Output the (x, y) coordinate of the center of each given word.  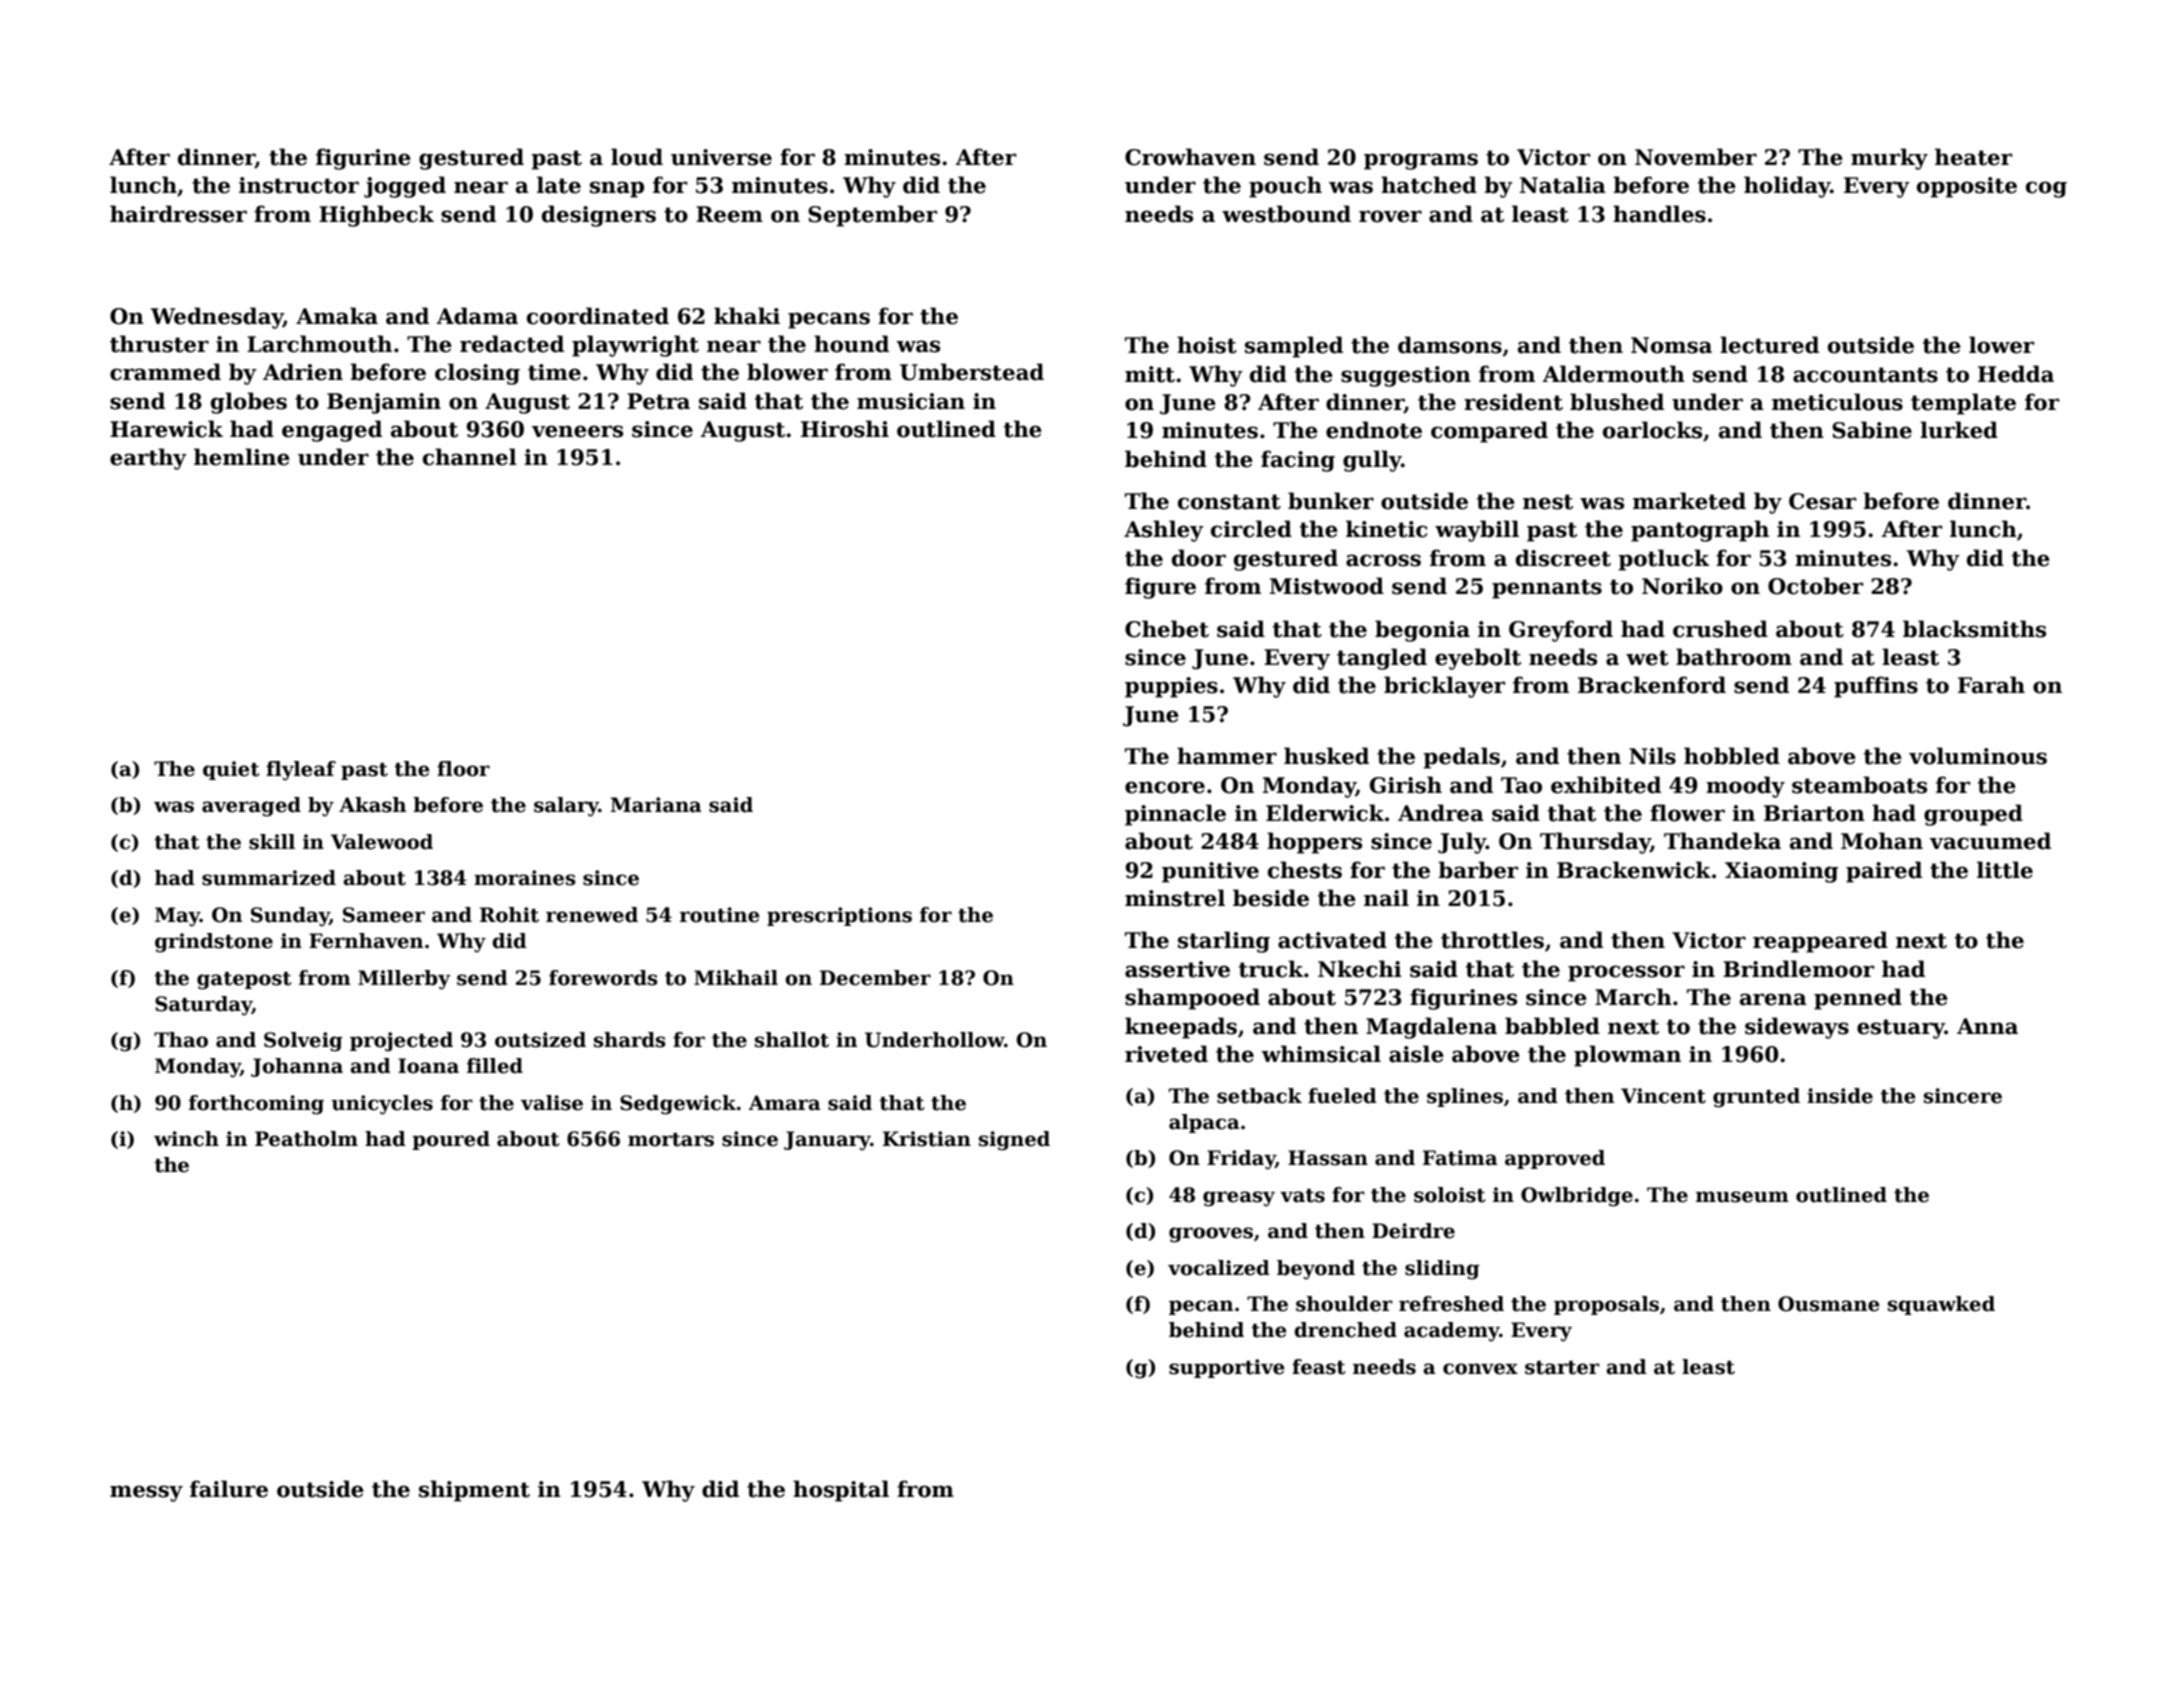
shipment (474, 1491)
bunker (1331, 501)
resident (1513, 402)
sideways (1797, 1028)
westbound (1286, 214)
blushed (1617, 402)
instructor (299, 185)
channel (470, 457)
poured (451, 1140)
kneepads (1181, 1028)
